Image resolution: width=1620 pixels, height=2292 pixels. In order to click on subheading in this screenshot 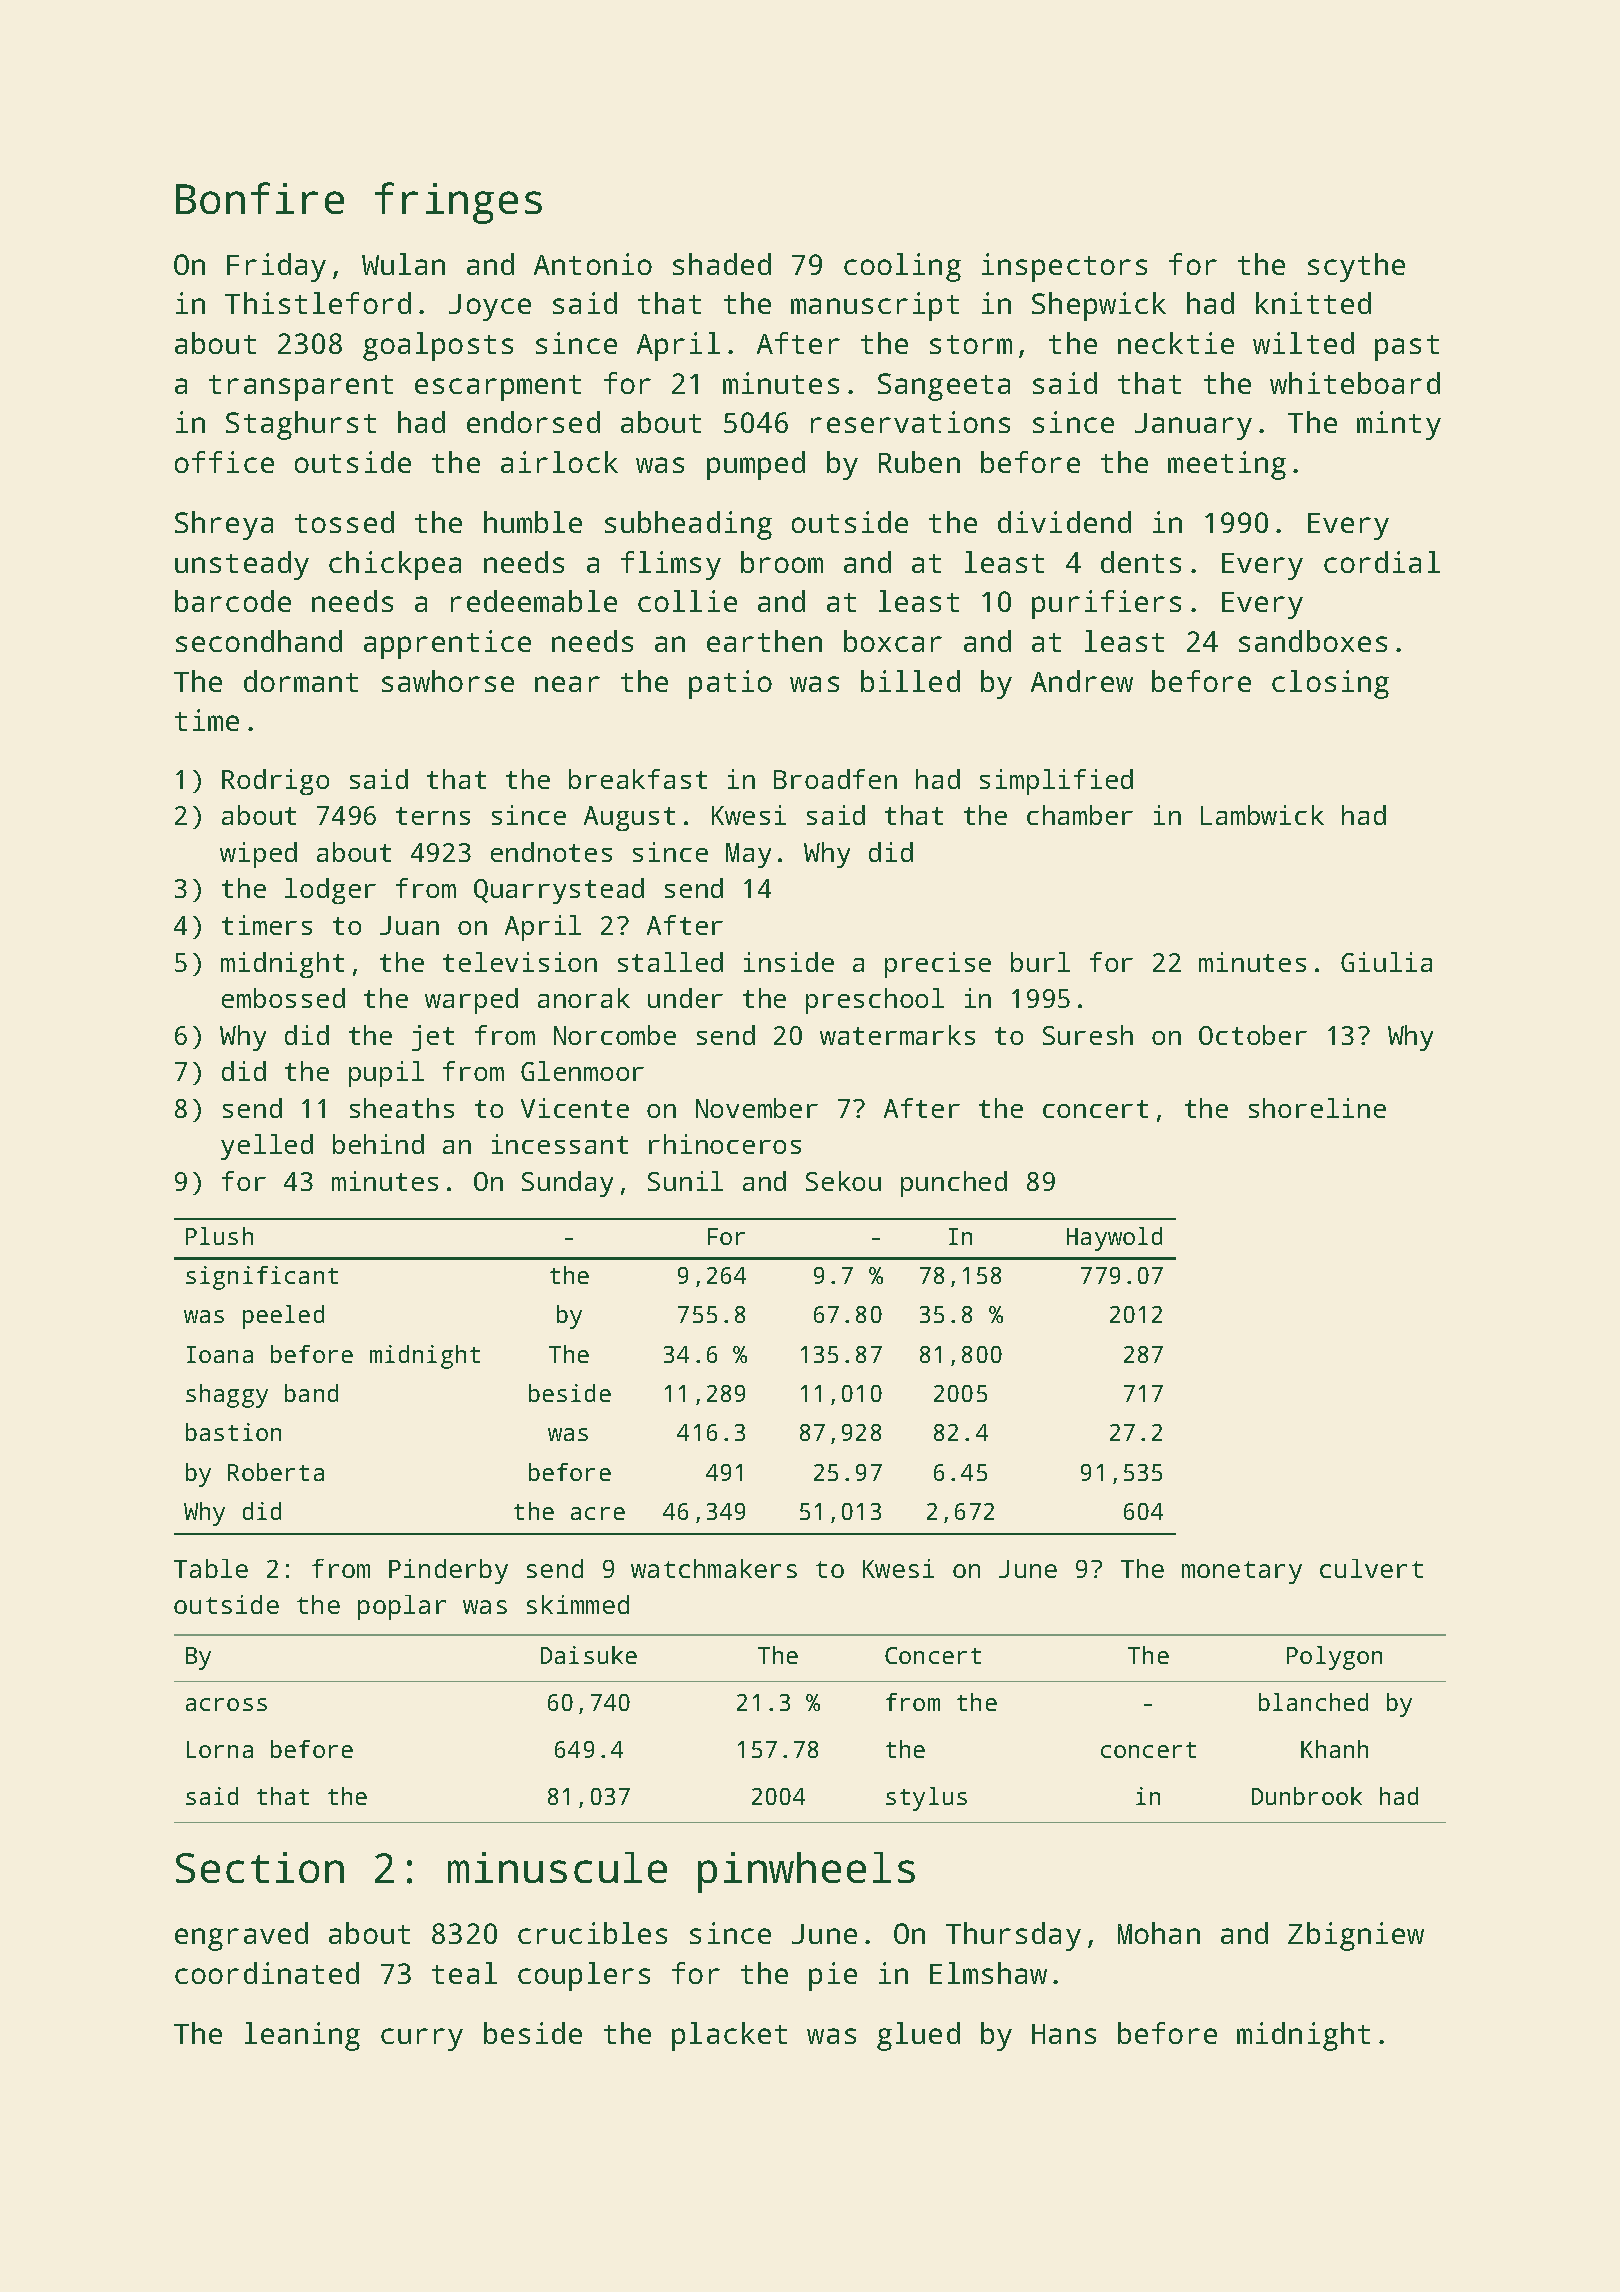, I will do `click(688, 525)`.
